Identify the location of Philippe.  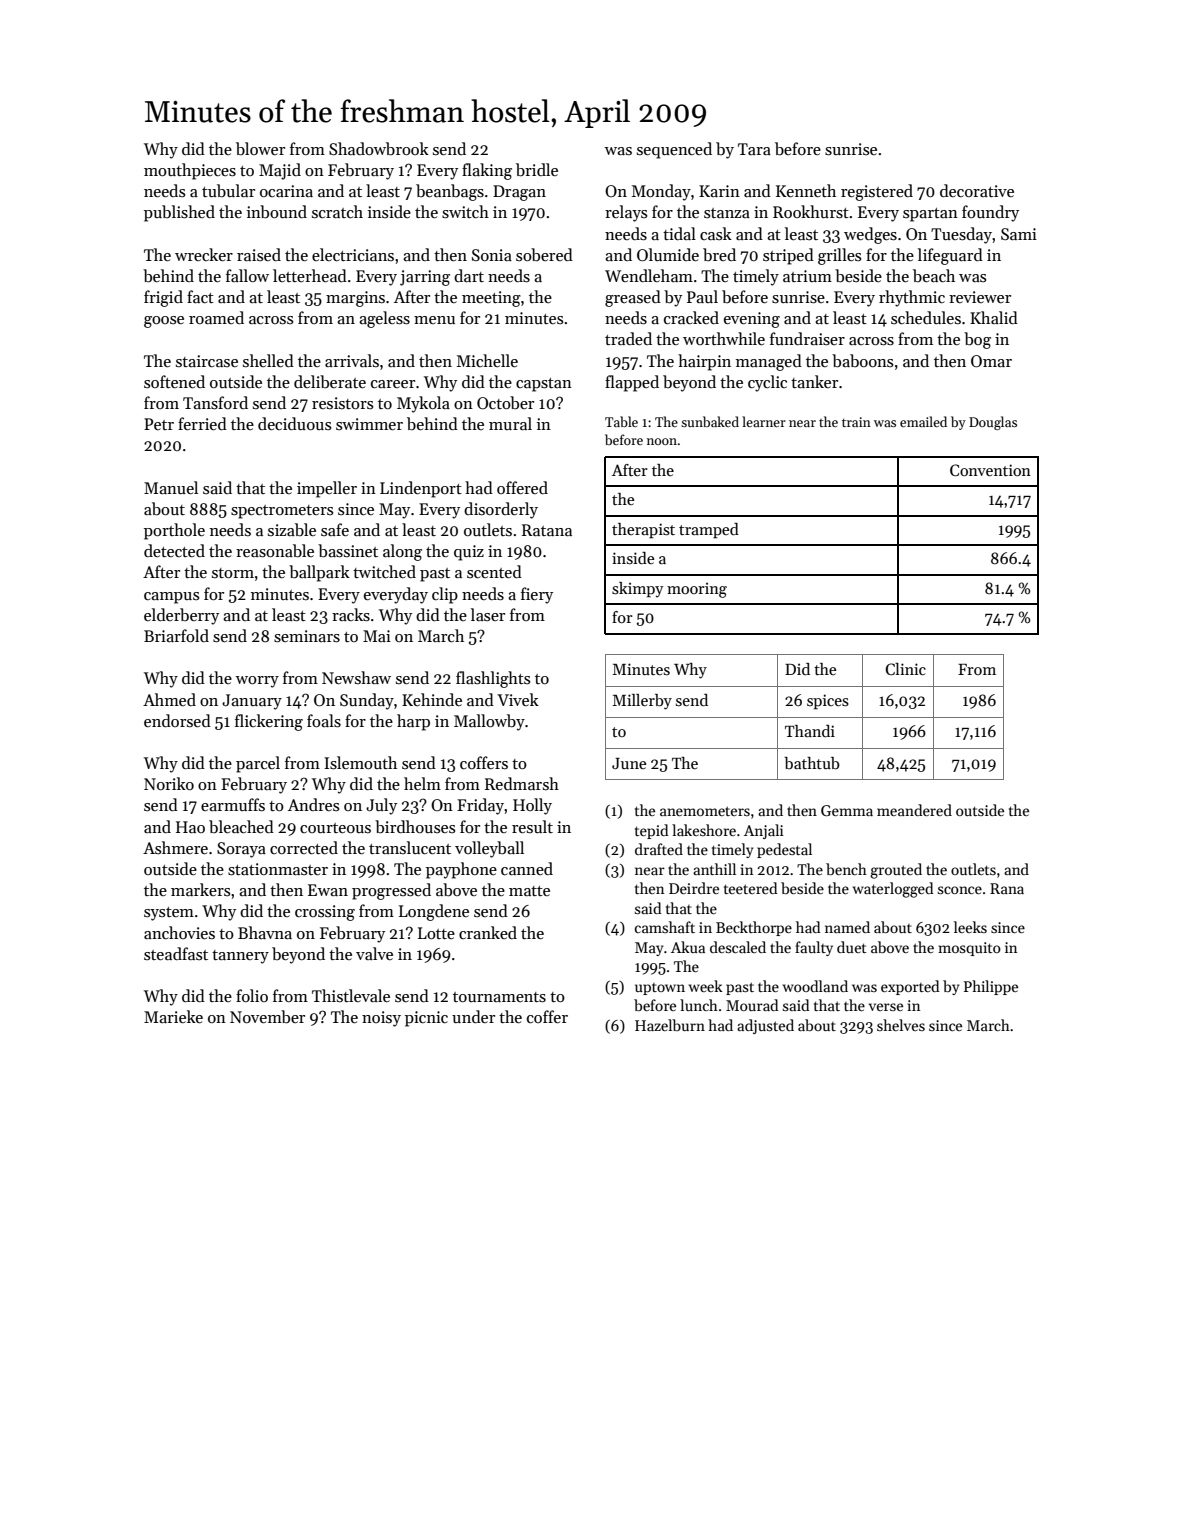
(991, 987).
